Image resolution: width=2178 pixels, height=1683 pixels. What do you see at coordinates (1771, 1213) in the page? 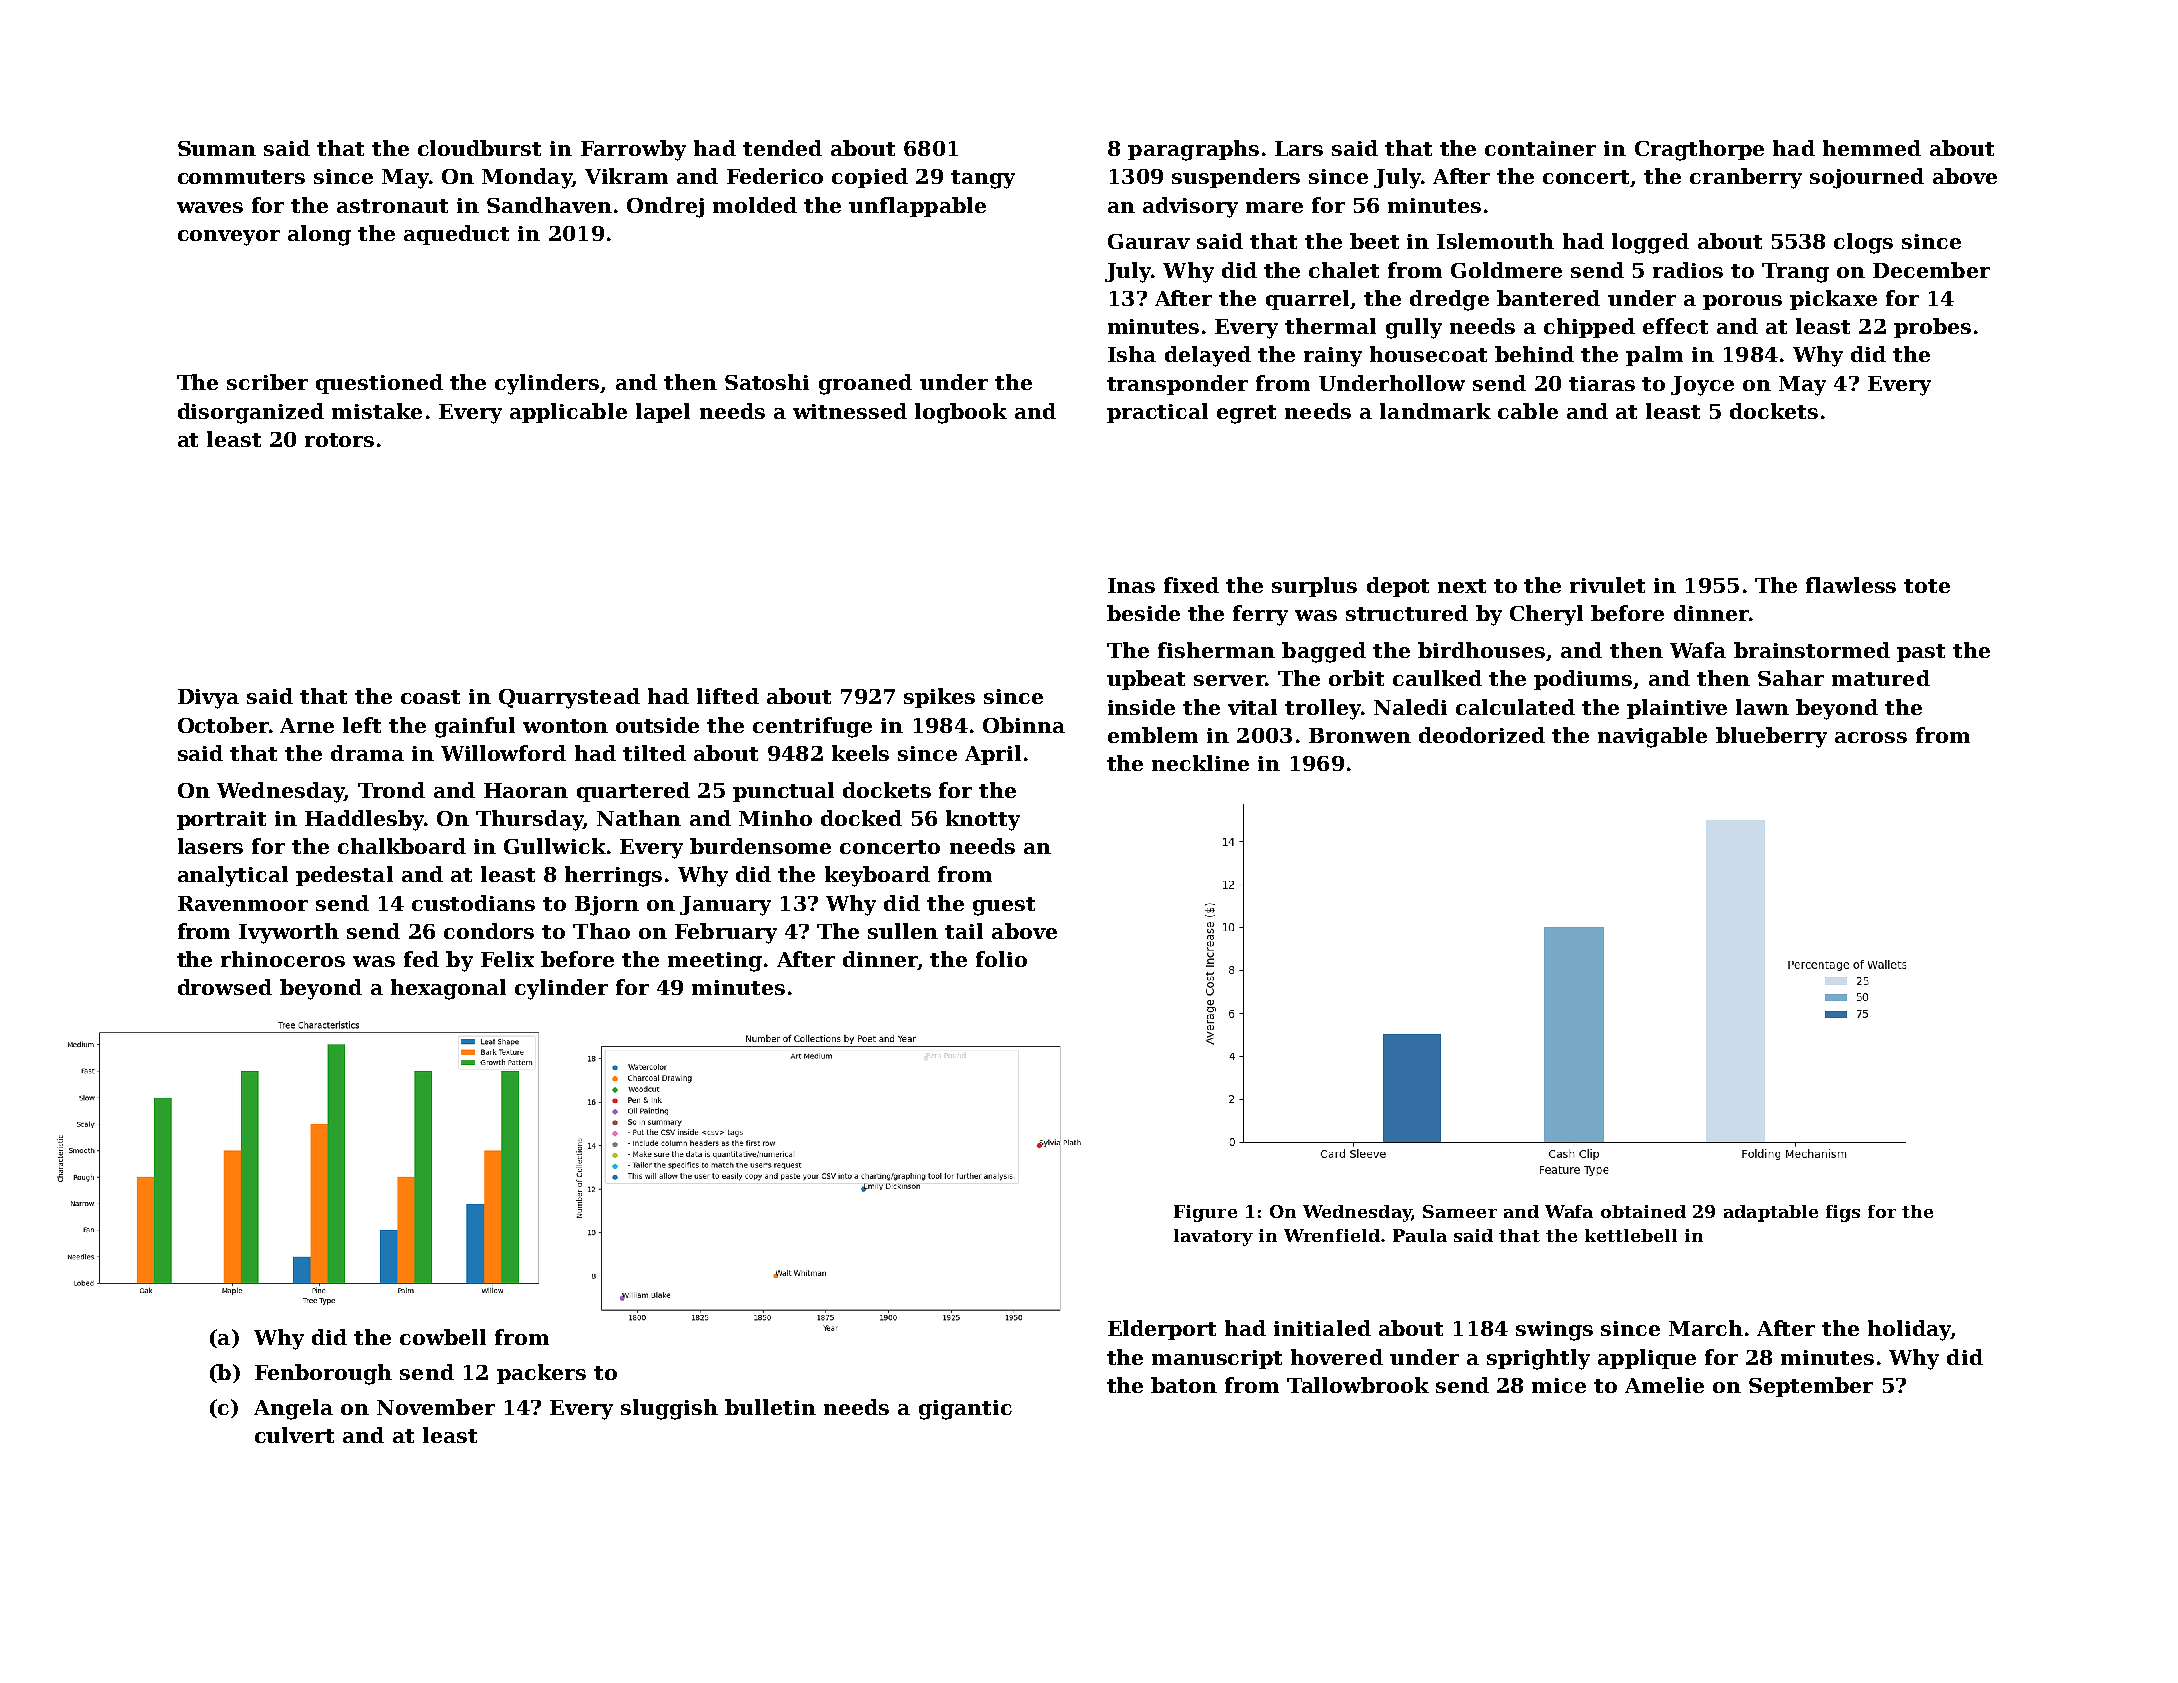
I see `adaptable` at bounding box center [1771, 1213].
